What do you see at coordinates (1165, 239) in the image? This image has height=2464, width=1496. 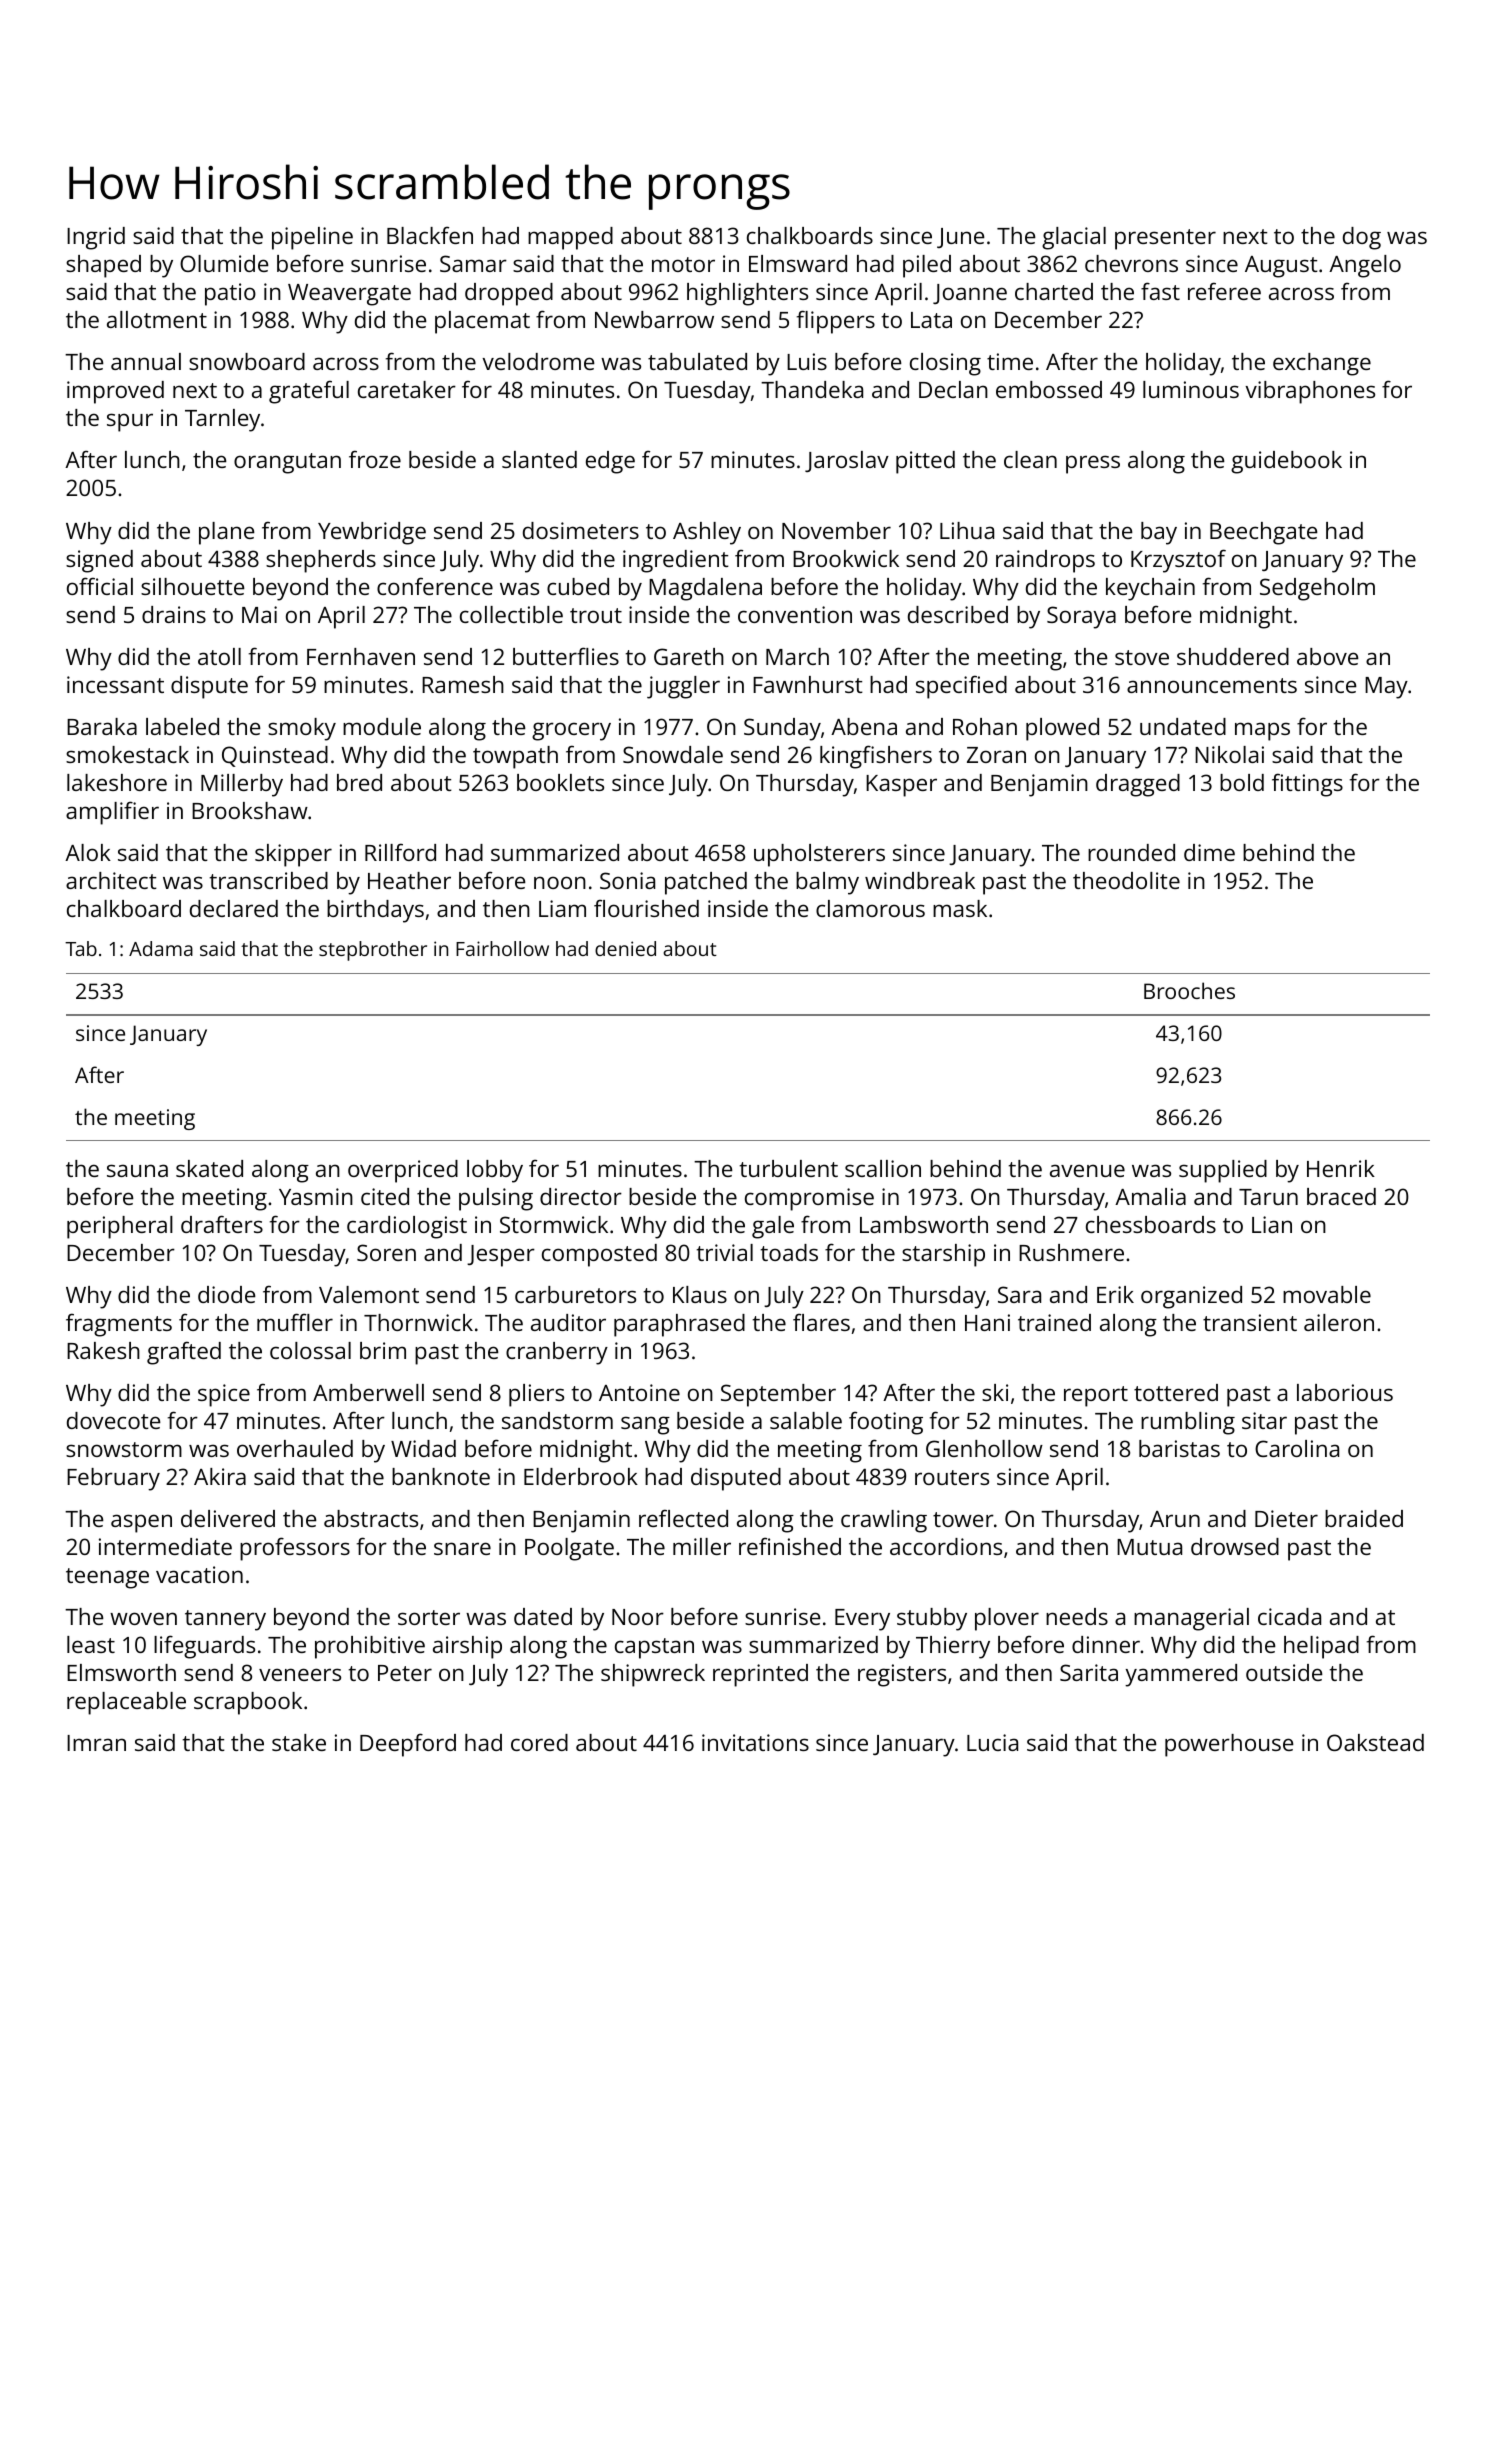 I see `presenter` at bounding box center [1165, 239].
